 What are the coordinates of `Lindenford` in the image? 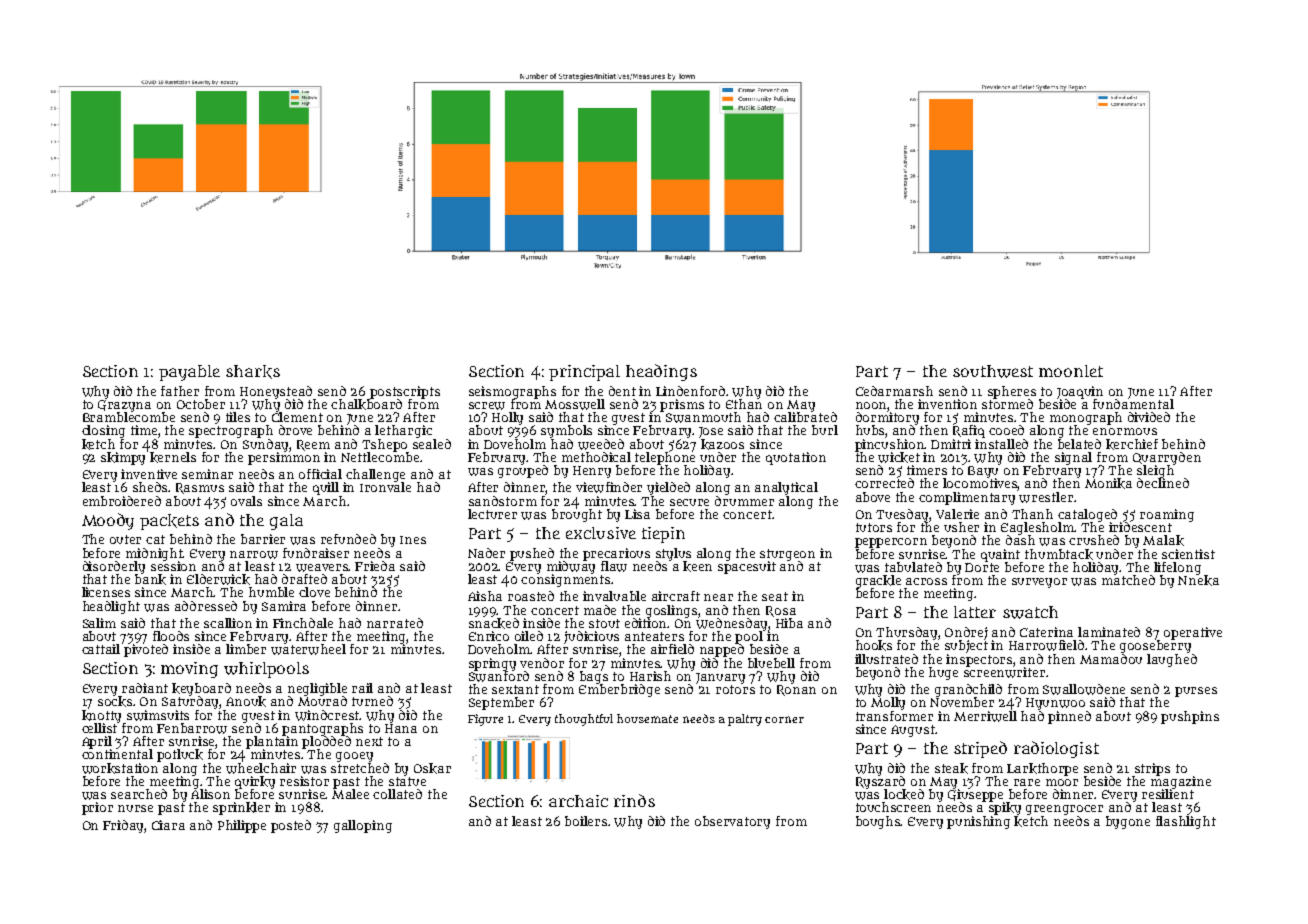 It's located at (690, 391).
